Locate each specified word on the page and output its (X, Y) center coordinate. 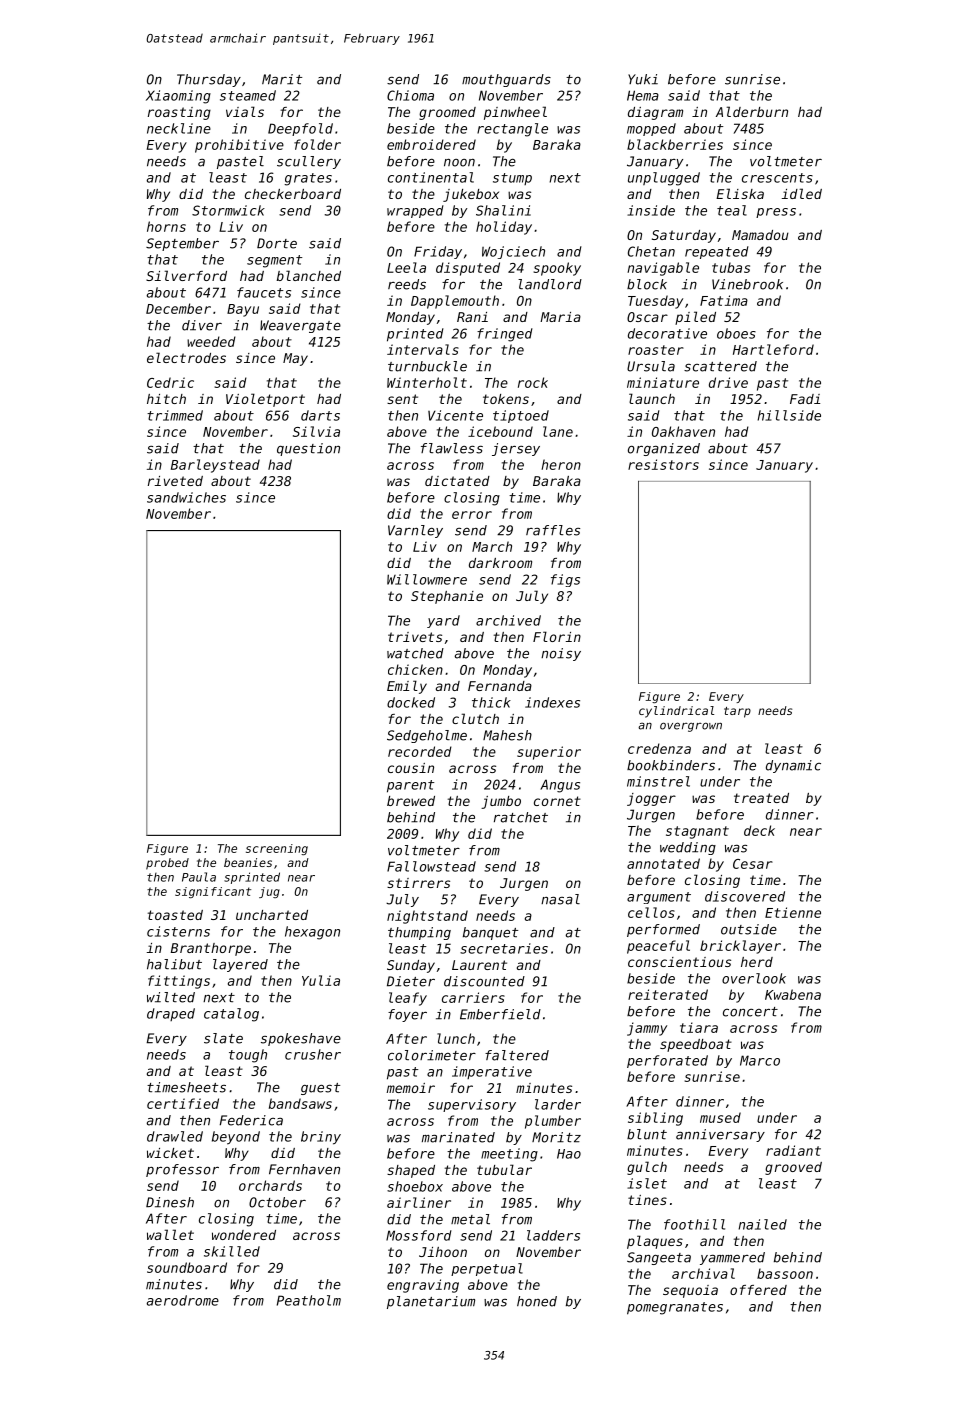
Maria (560, 317)
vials (245, 111)
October (277, 1202)
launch (652, 398)
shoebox (415, 1186)
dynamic (793, 766)
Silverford (186, 275)
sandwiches (186, 497)
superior (549, 753)
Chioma (410, 95)
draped (171, 1014)
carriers (473, 997)
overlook (754, 978)
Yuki (643, 79)
